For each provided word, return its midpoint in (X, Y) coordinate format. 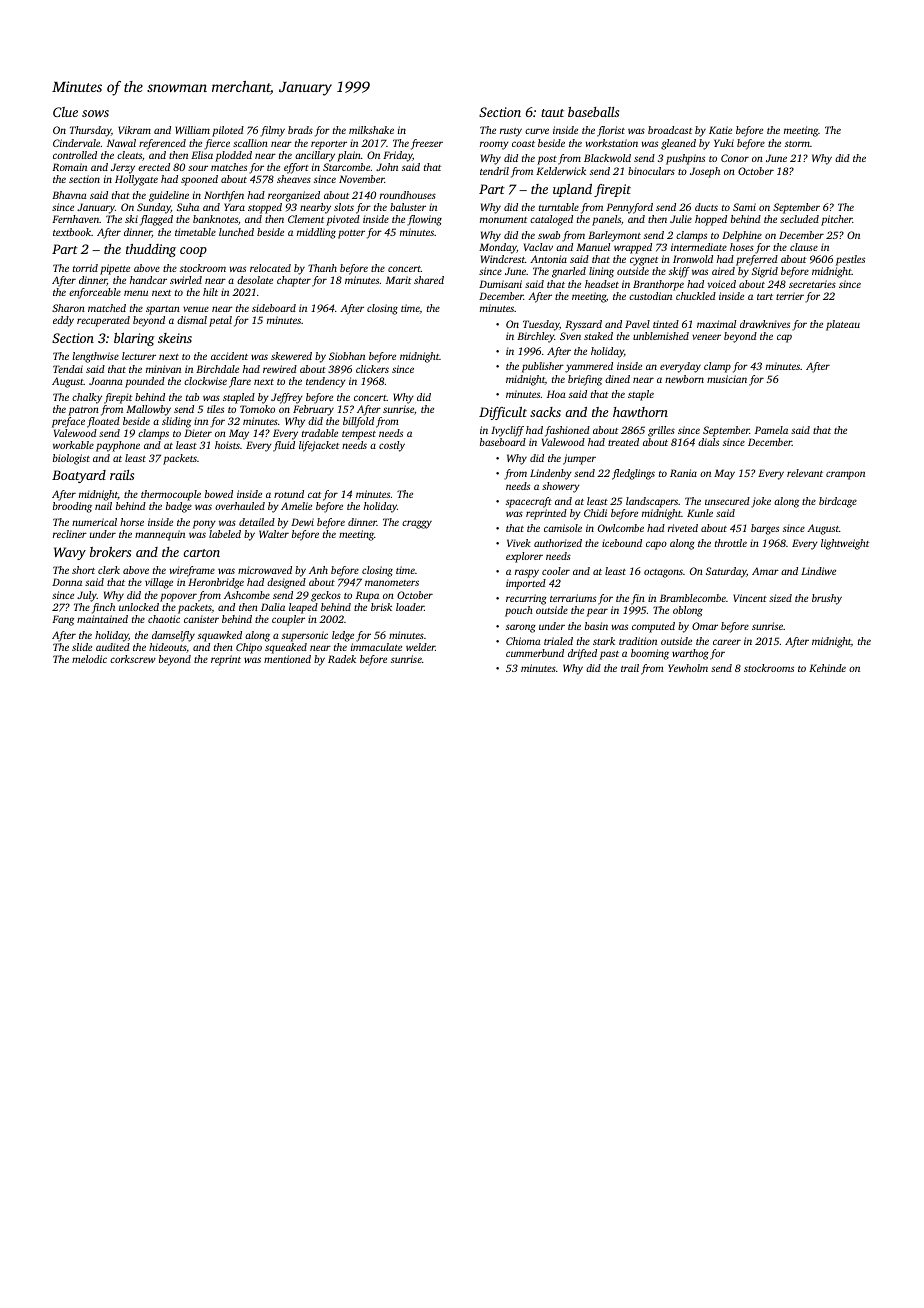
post (547, 160)
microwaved (265, 570)
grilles (661, 431)
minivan (163, 369)
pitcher (837, 220)
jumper (579, 459)
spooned (199, 180)
